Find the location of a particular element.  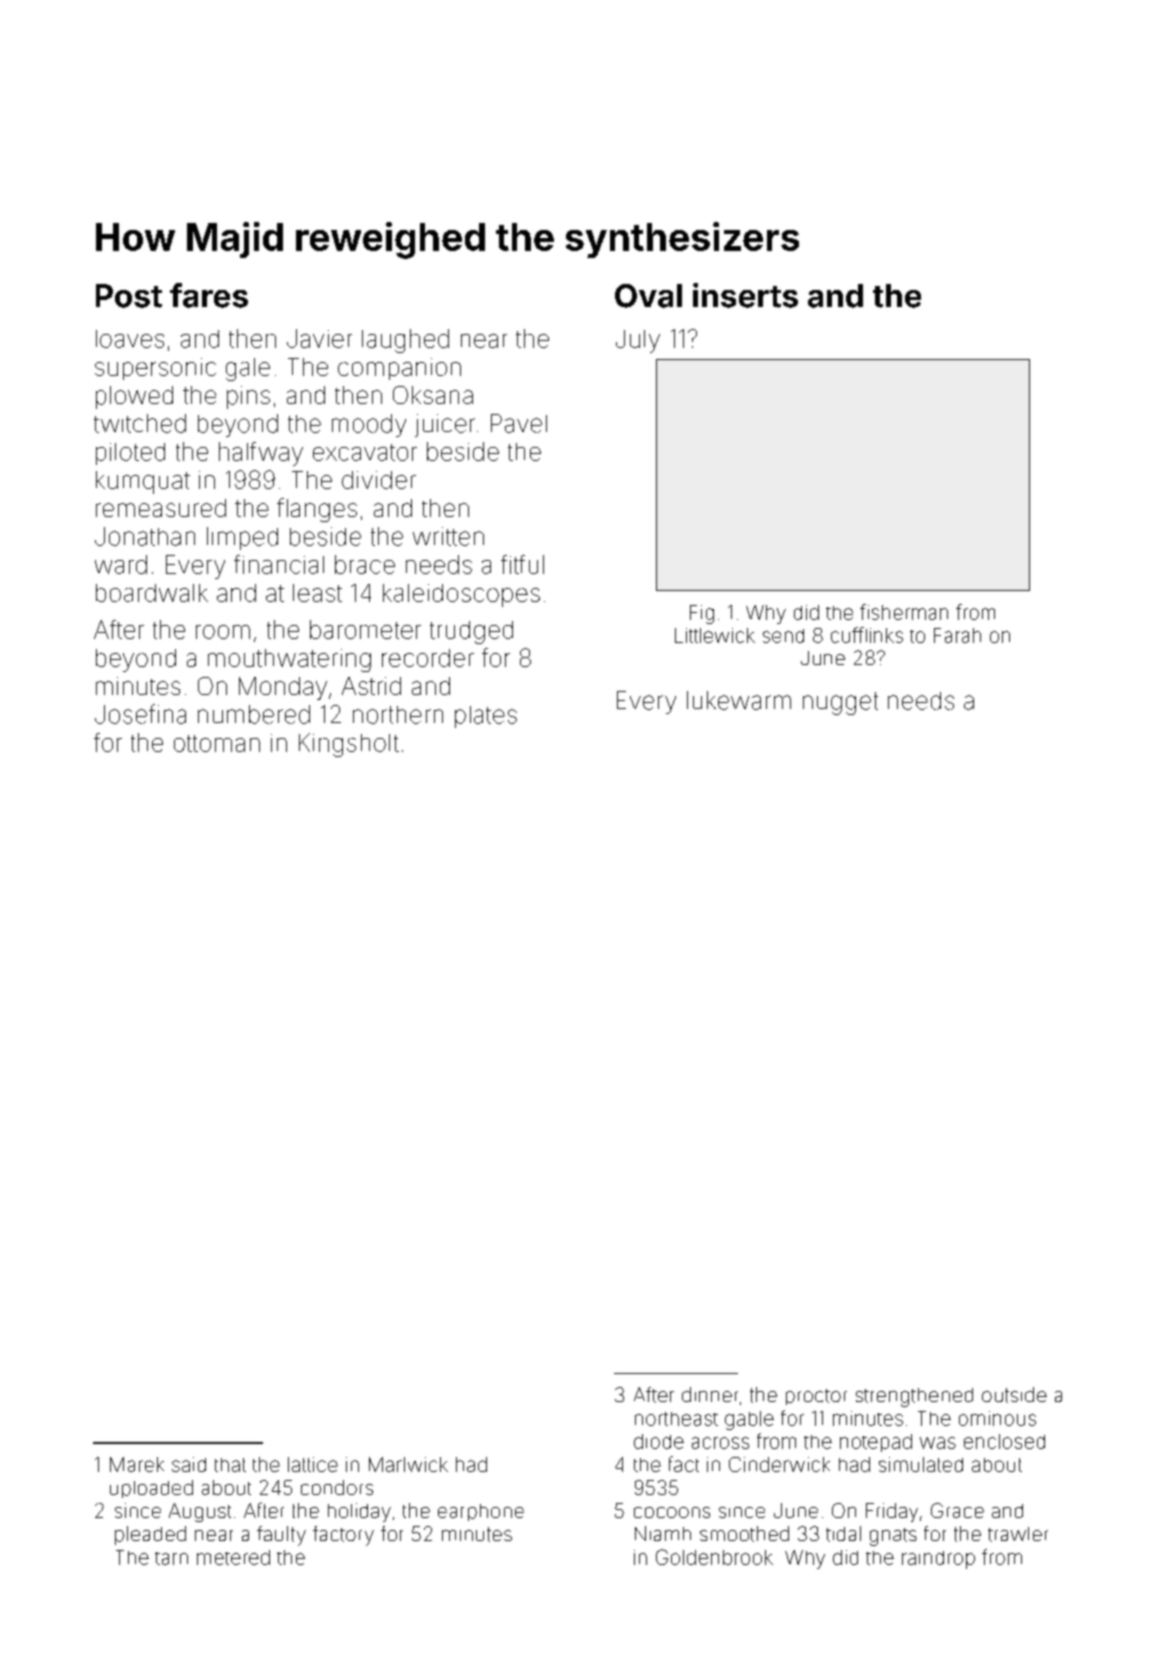

Pavel is located at coordinates (519, 423).
